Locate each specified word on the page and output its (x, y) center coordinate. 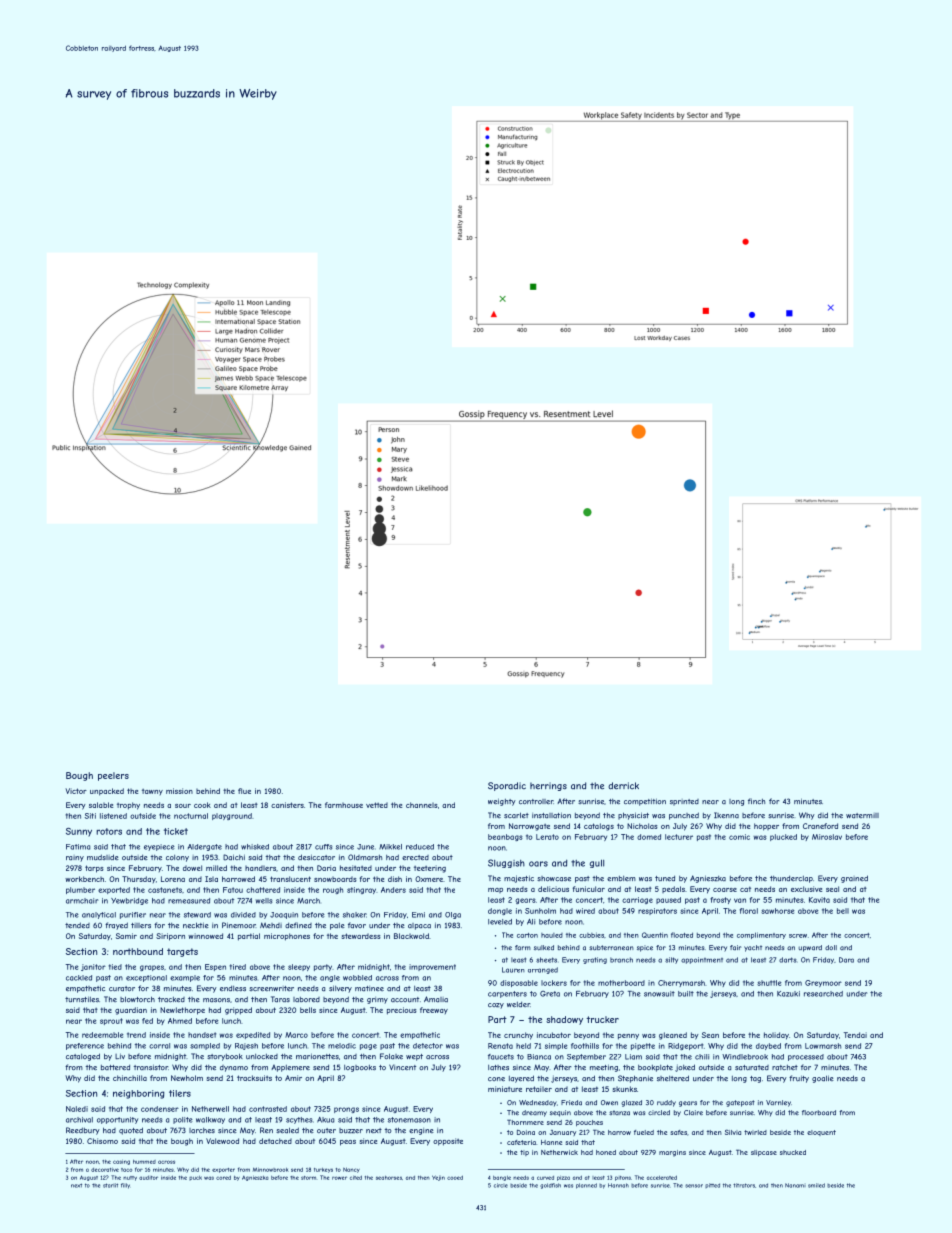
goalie (823, 1079)
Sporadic (507, 786)
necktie (196, 925)
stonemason (409, 1120)
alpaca (419, 926)
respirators (657, 911)
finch (756, 801)
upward (810, 948)
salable (101, 805)
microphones (287, 937)
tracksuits (254, 1078)
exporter (223, 1170)
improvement (432, 967)
